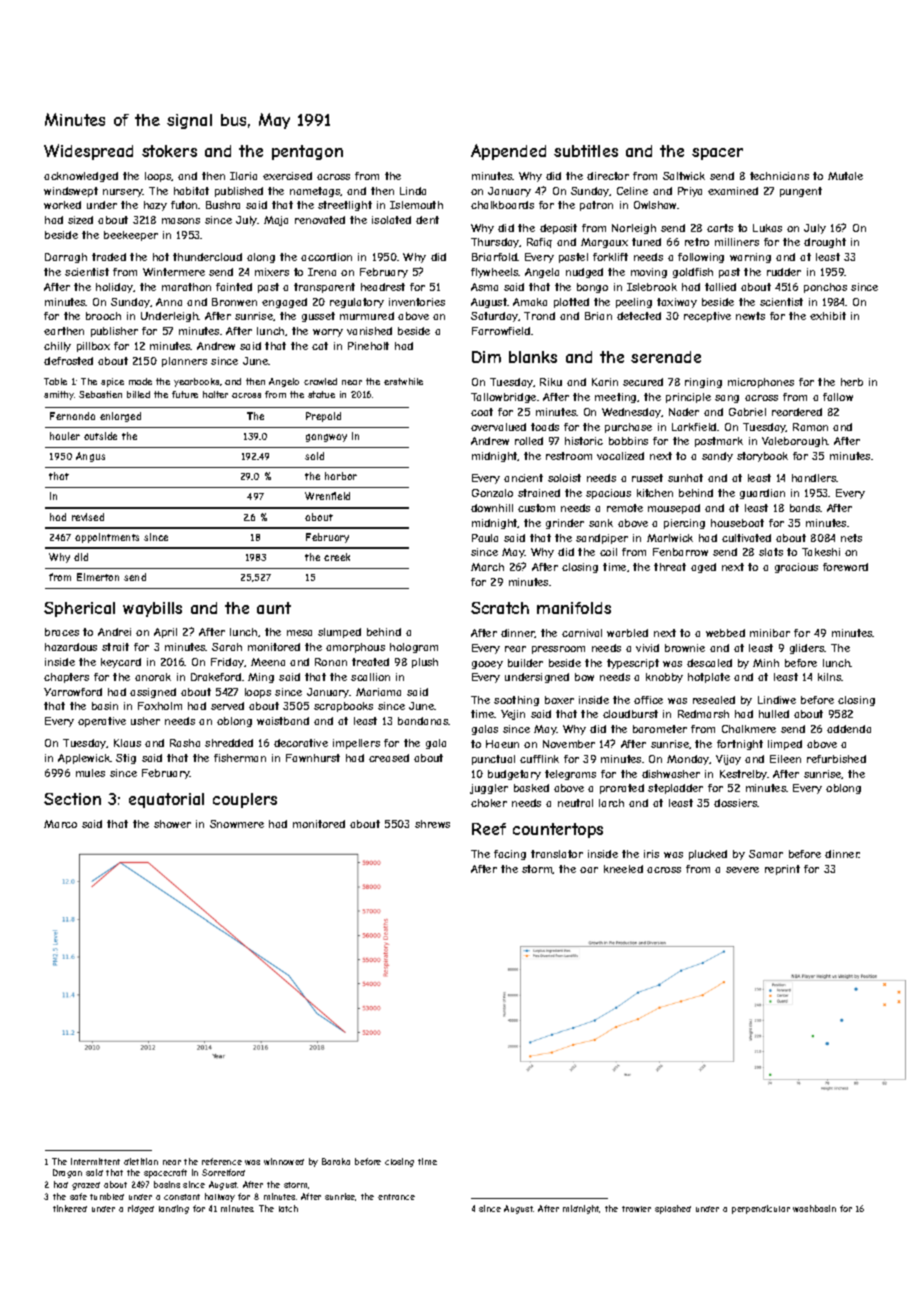 This page has height=1308, width=924. Describe the element at coordinates (782, 870) in the page. I see `reprint` at that location.
